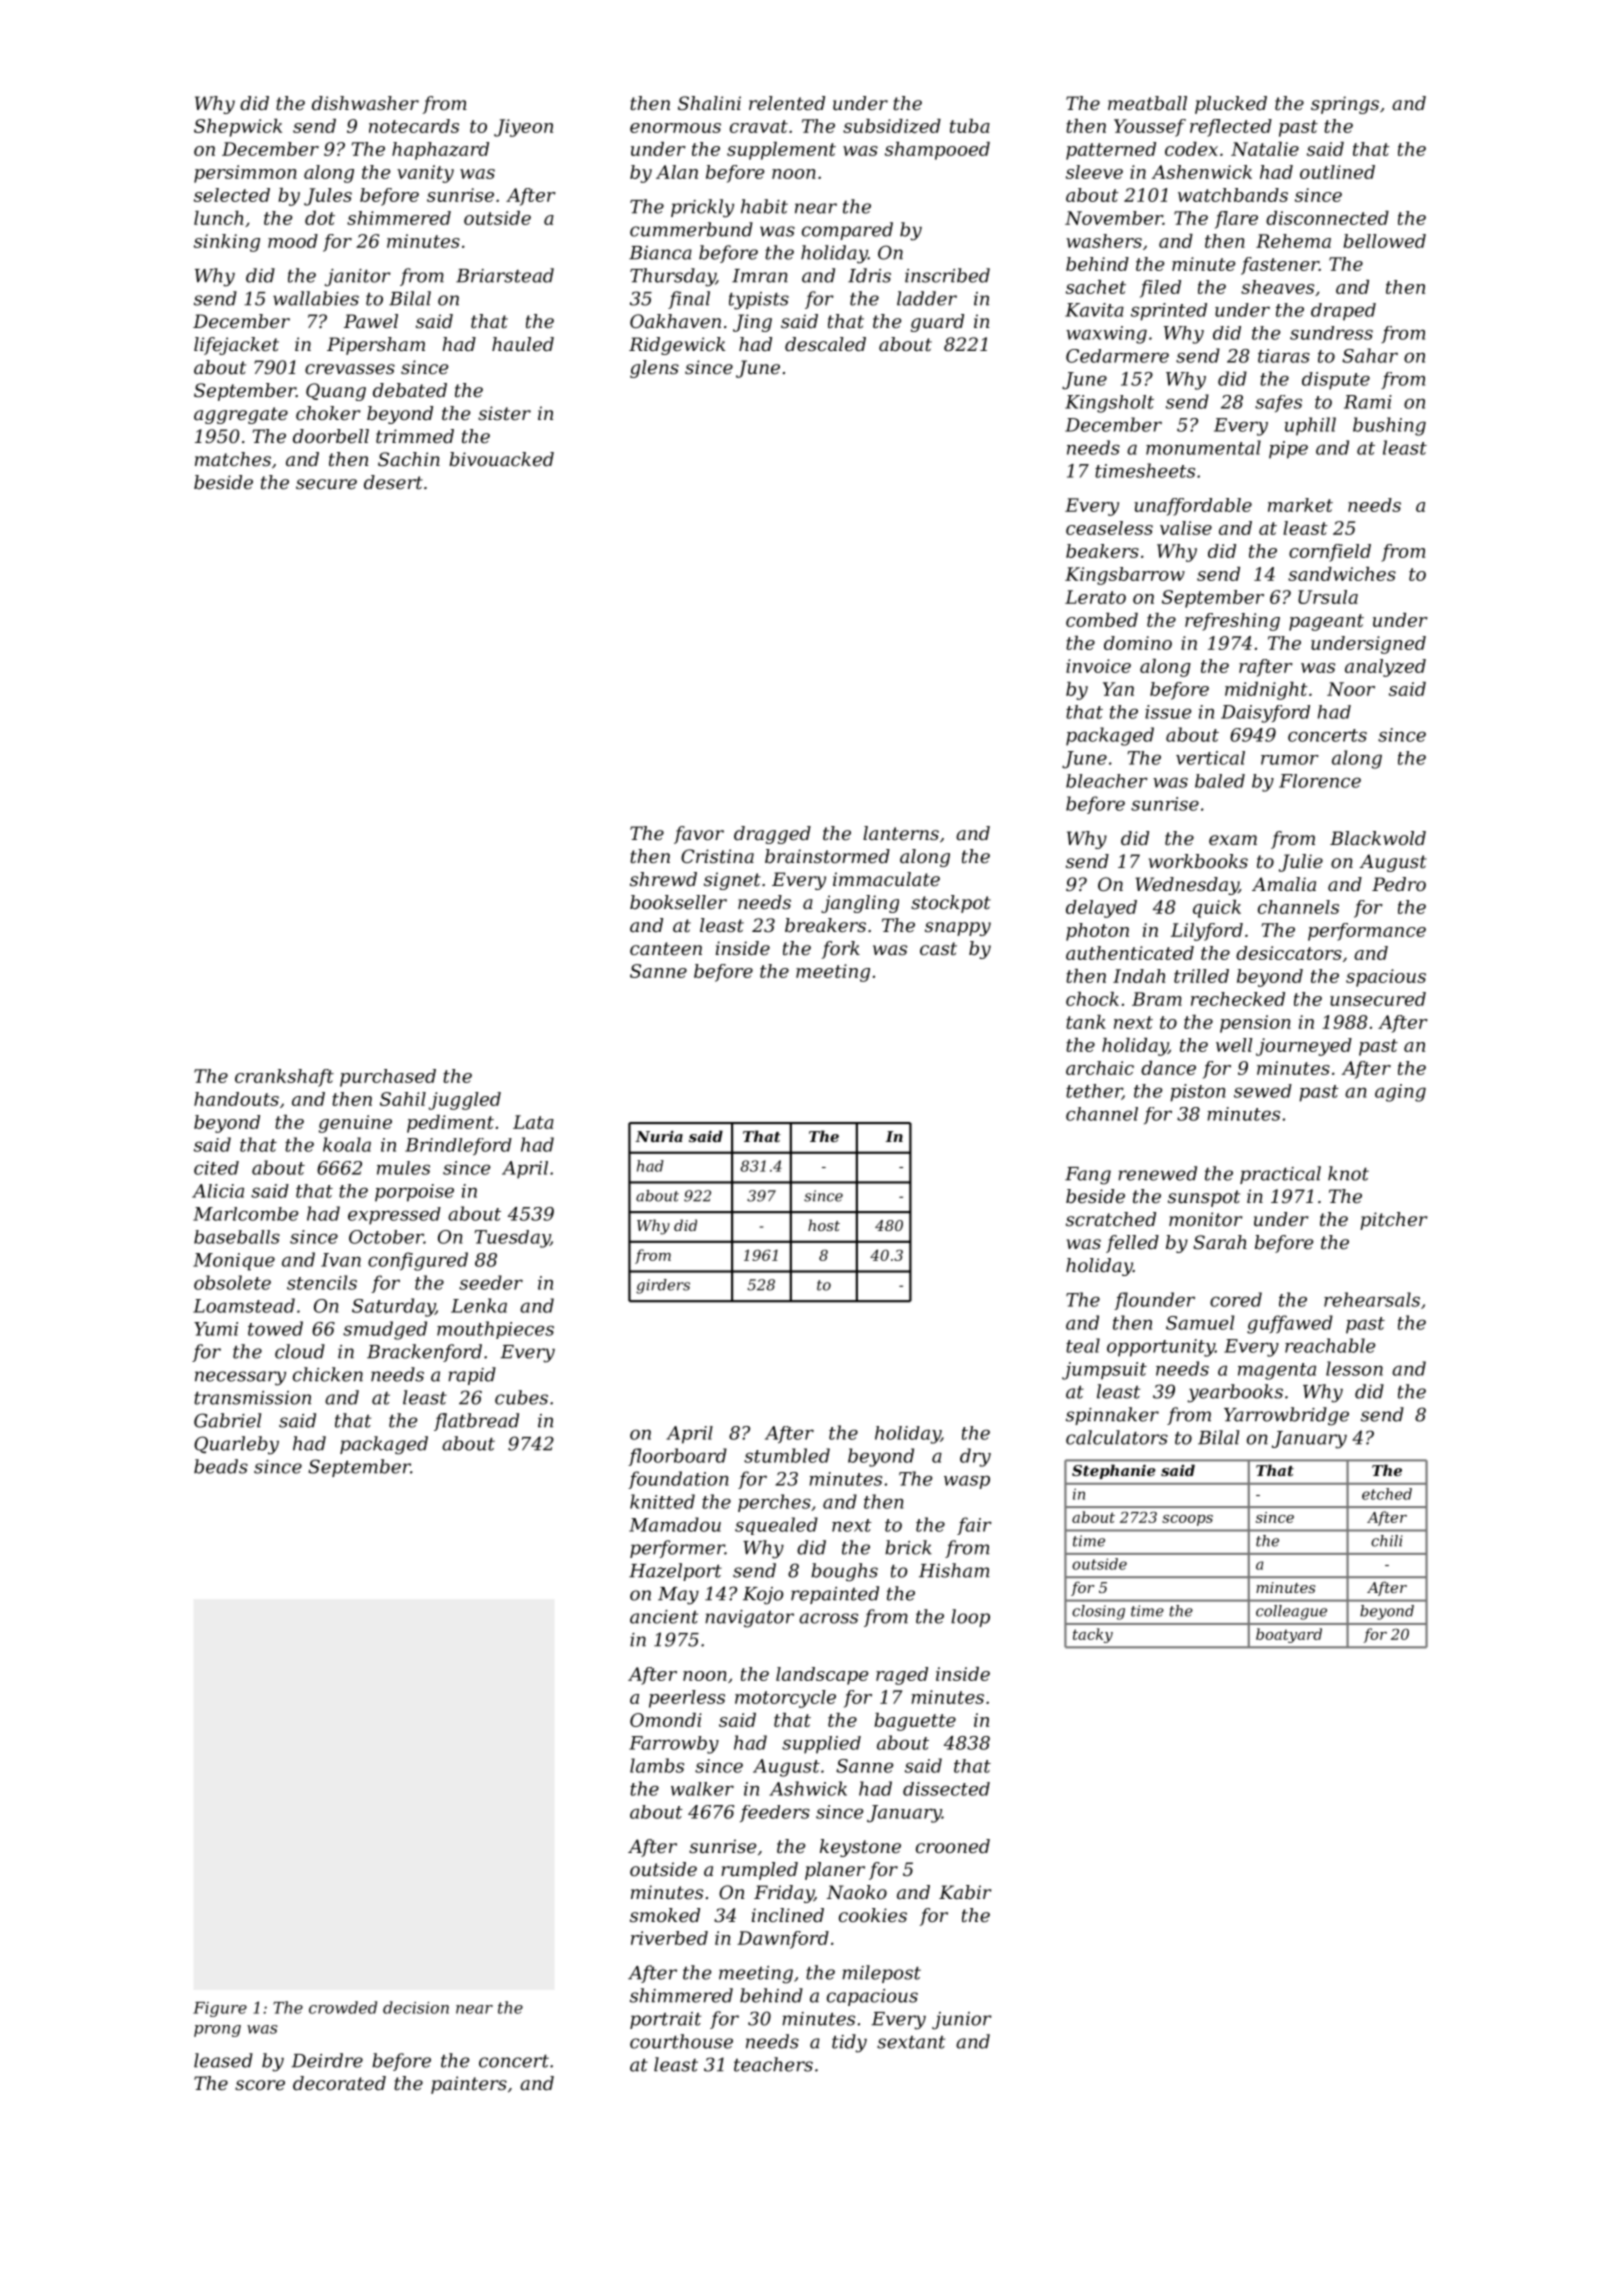  What do you see at coordinates (1088, 1176) in the document?
I see `Fang` at bounding box center [1088, 1176].
